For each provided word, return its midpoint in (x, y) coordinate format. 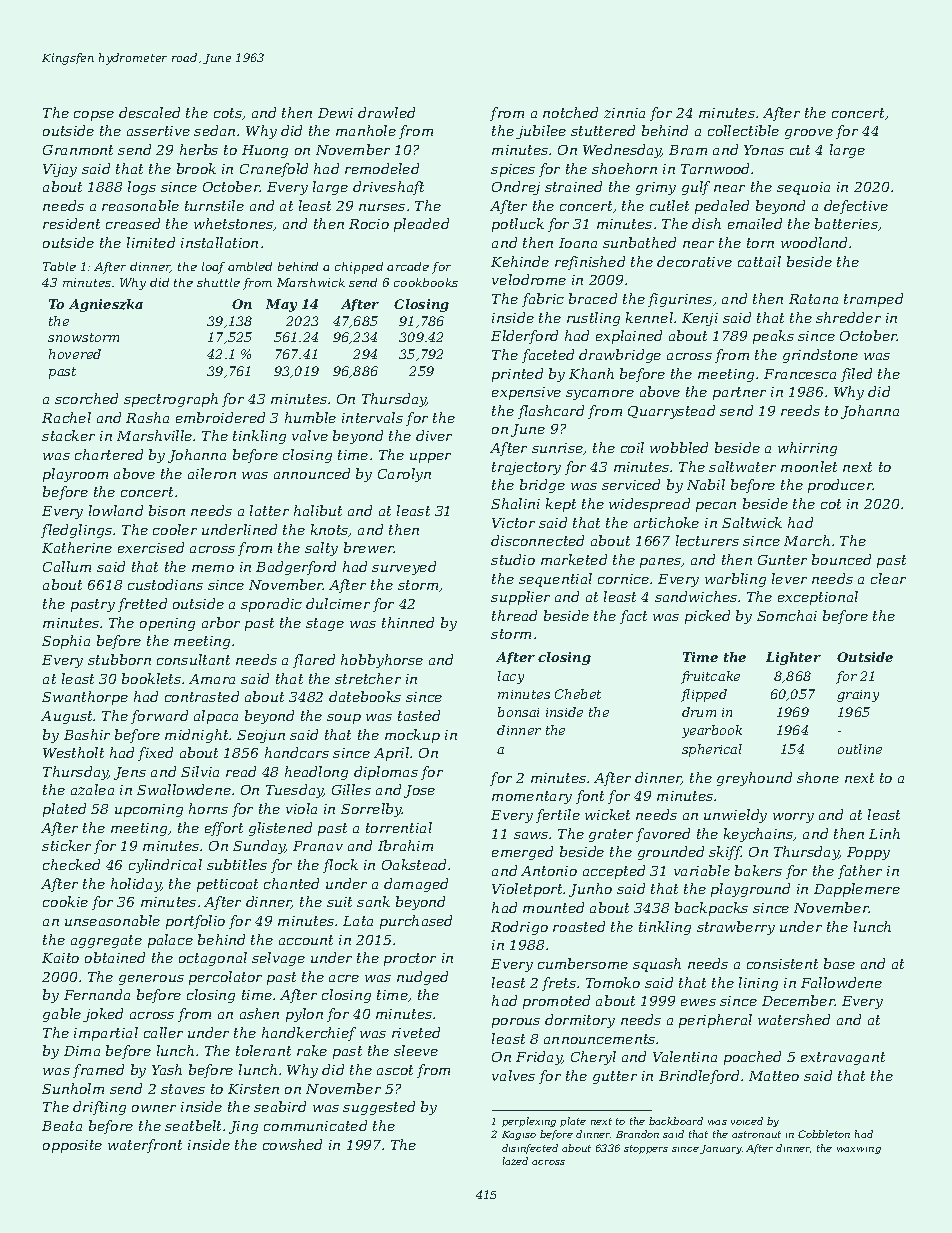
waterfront (145, 1146)
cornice (623, 579)
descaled (149, 112)
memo (213, 568)
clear (888, 578)
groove (809, 134)
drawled (386, 112)
